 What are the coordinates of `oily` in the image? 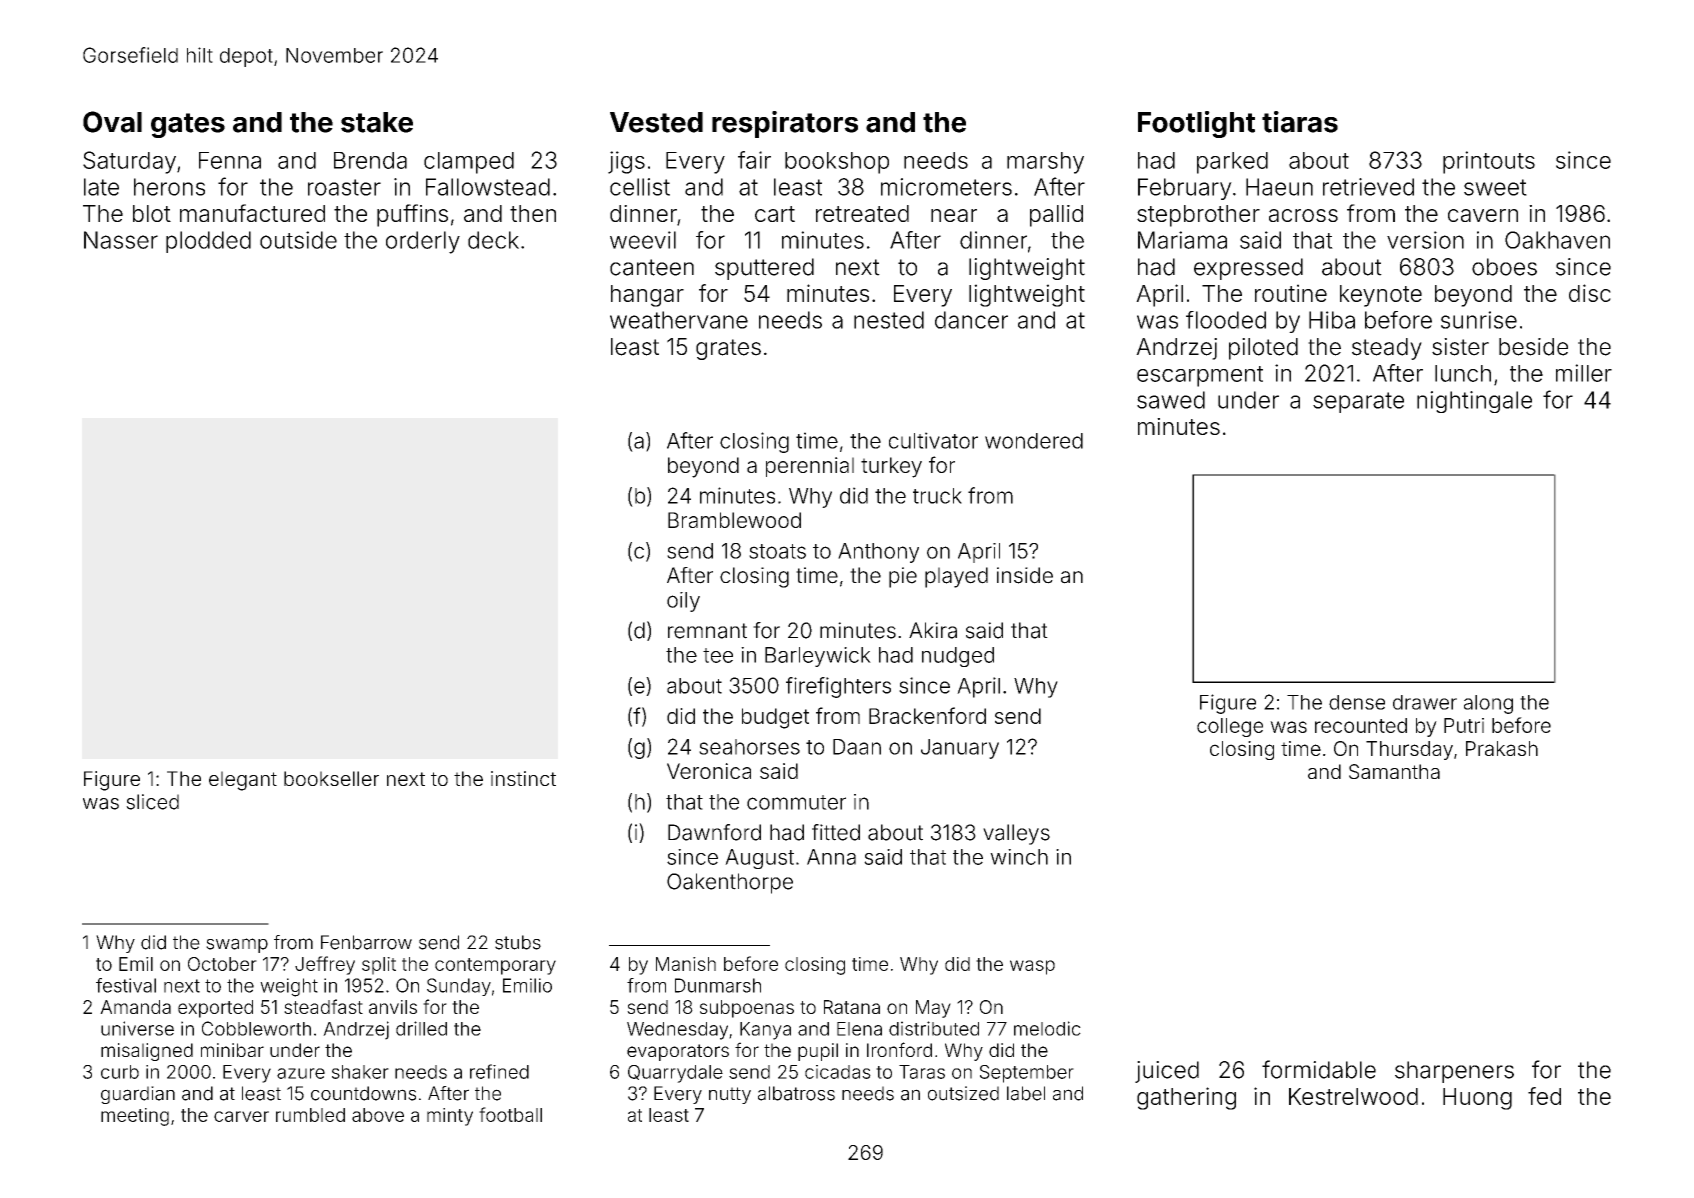 It's located at (683, 602).
